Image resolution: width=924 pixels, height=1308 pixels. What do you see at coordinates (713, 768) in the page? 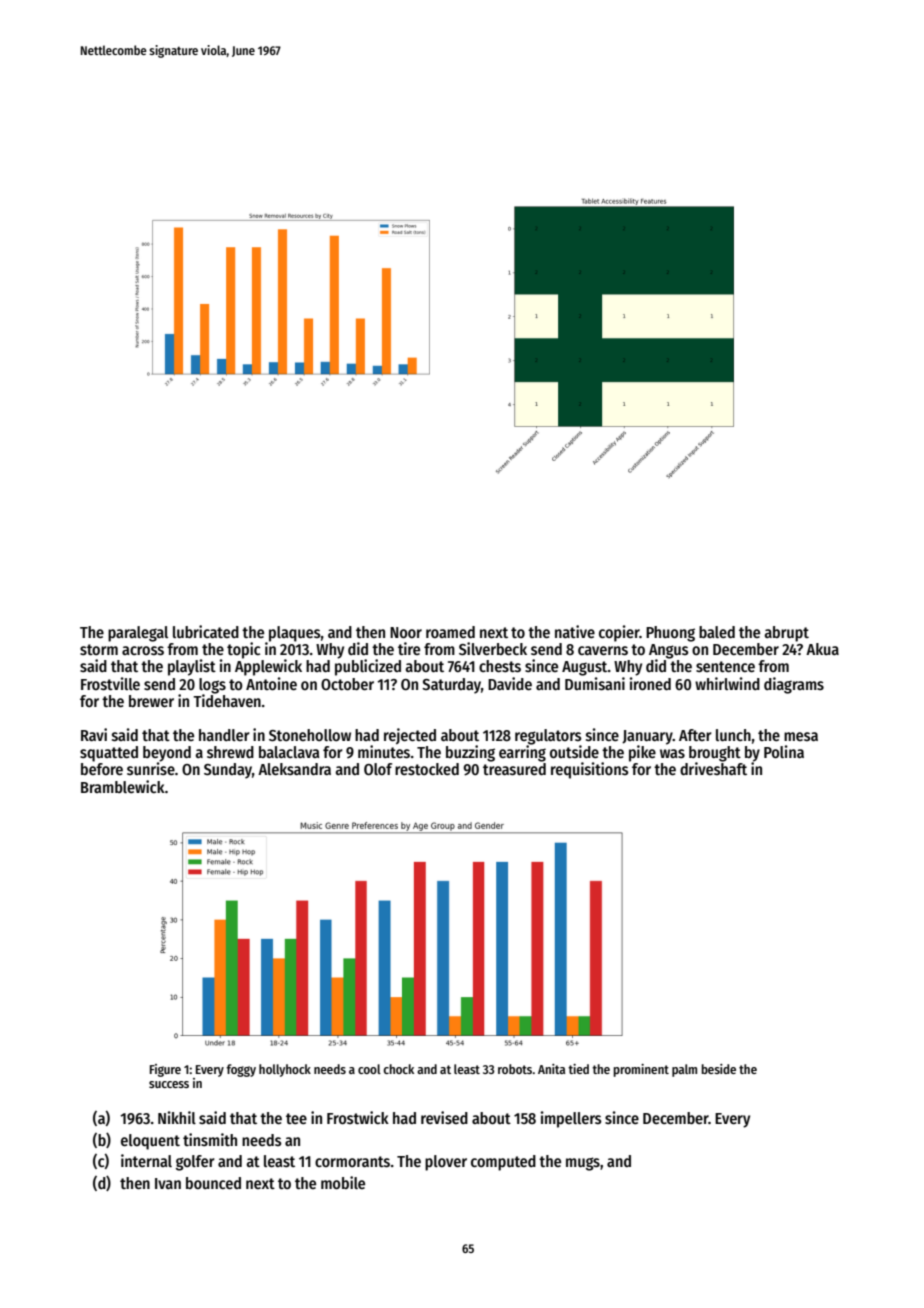
I see `driveshaft` at bounding box center [713, 768].
